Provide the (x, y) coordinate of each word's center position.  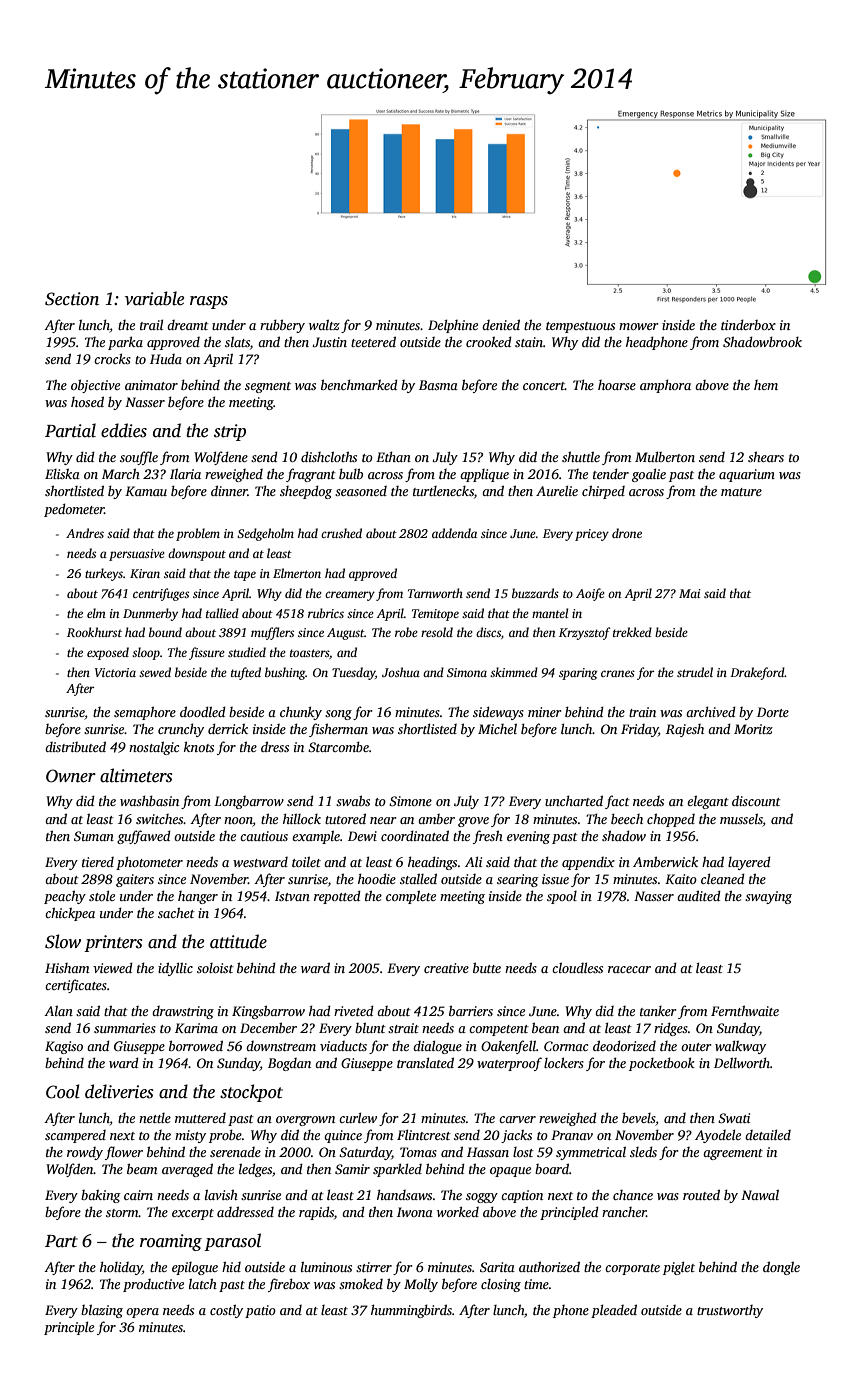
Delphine (453, 326)
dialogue (437, 1047)
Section (72, 299)
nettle (155, 1118)
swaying (768, 897)
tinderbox (748, 324)
